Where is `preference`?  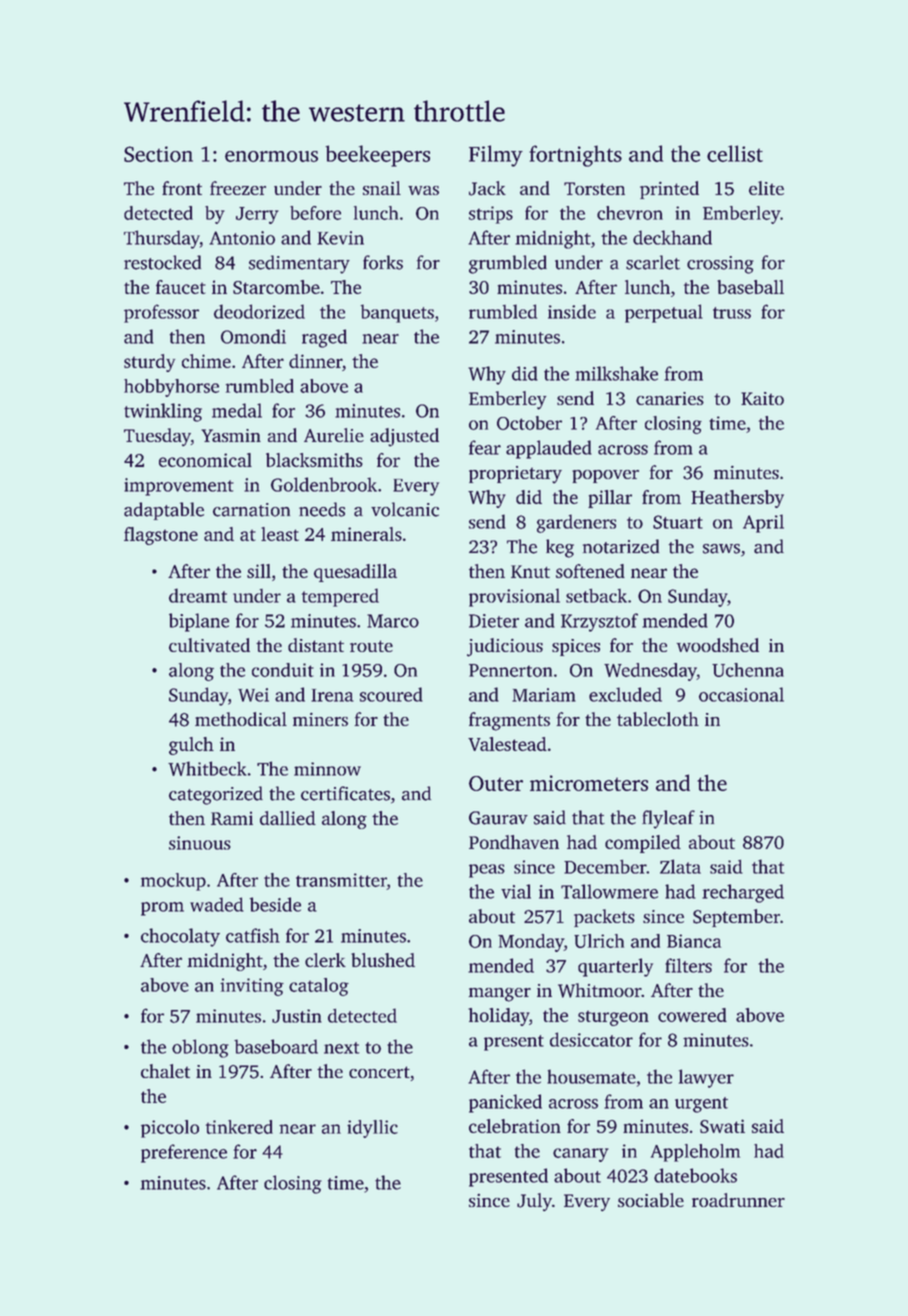 preference is located at coordinates (184, 1153).
